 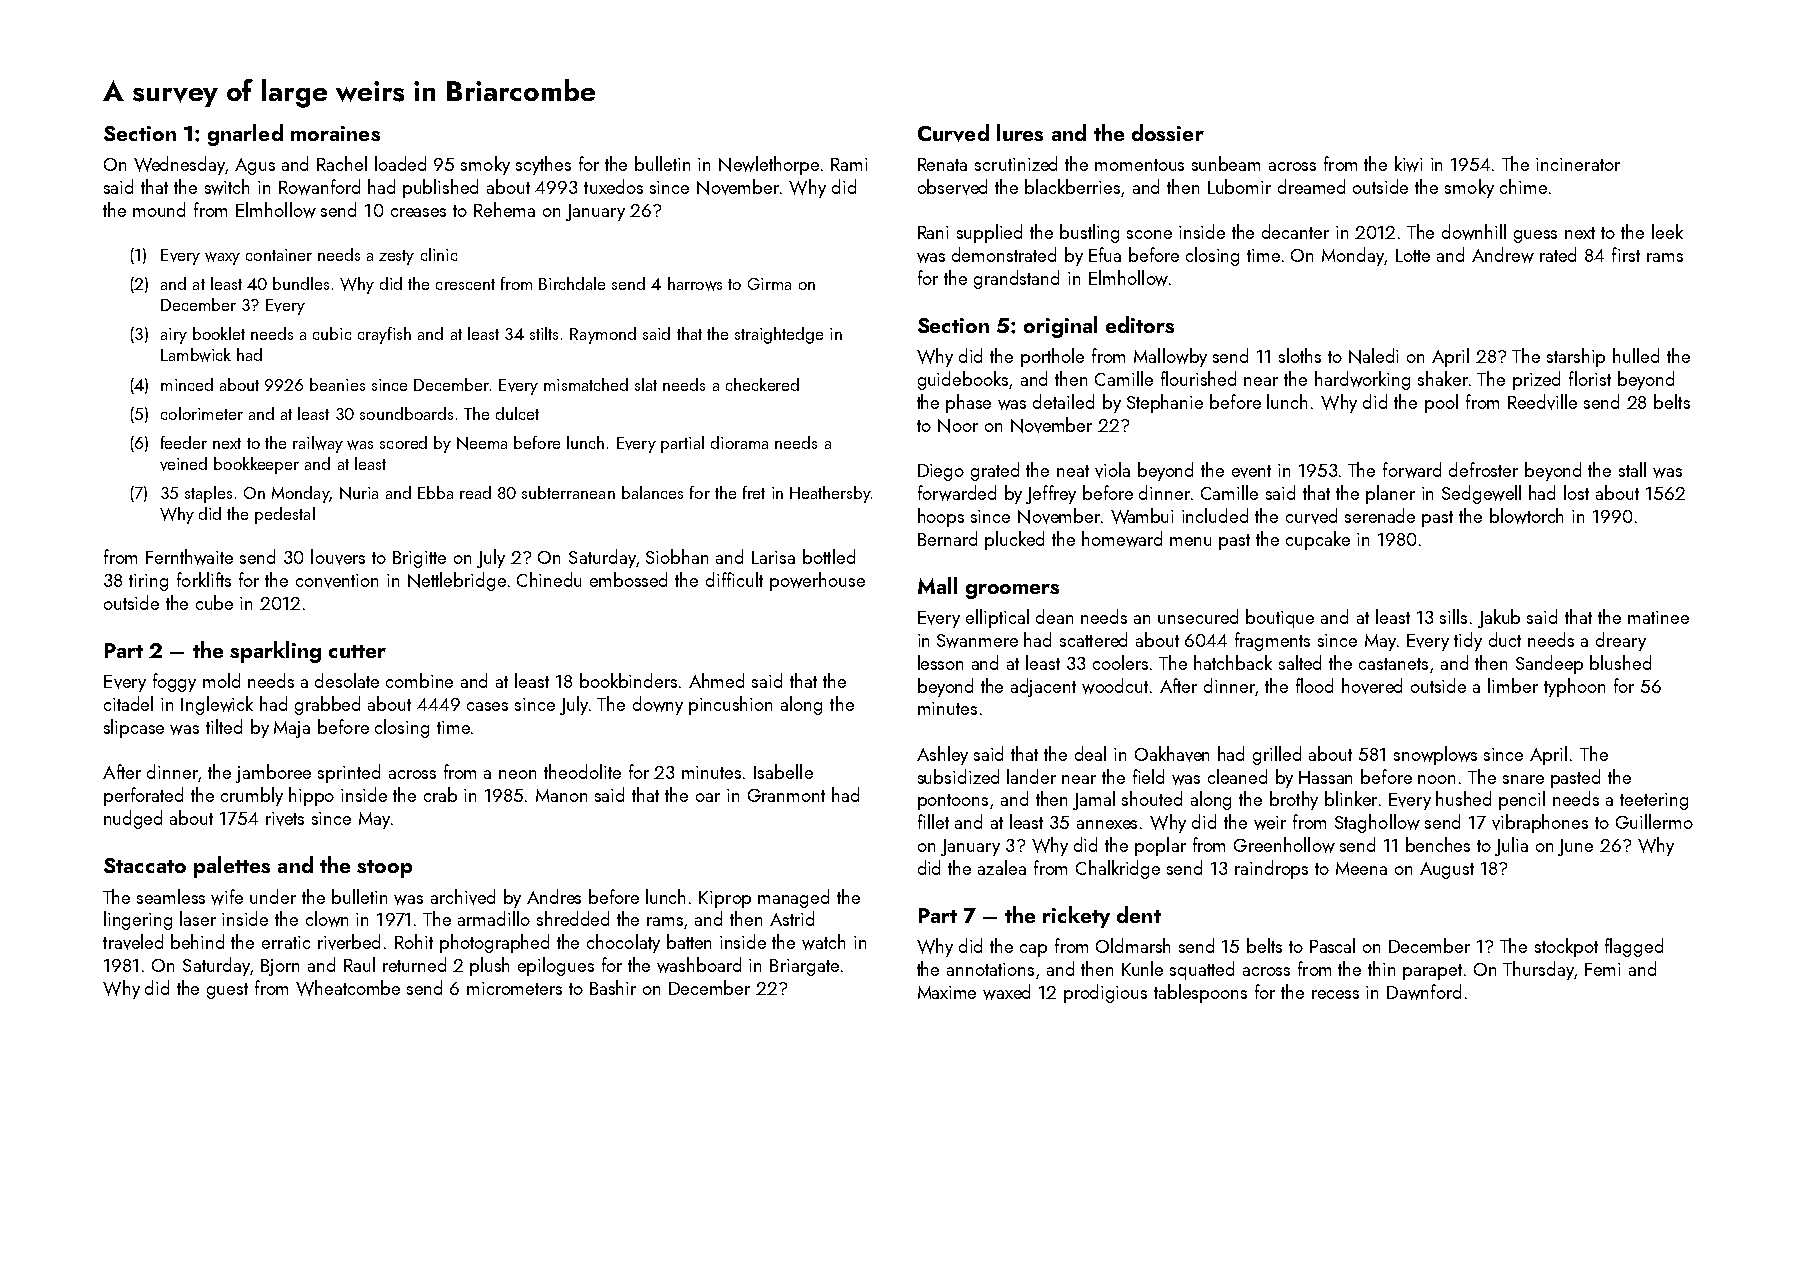 What do you see at coordinates (1576, 357) in the screenshot?
I see `starship` at bounding box center [1576, 357].
